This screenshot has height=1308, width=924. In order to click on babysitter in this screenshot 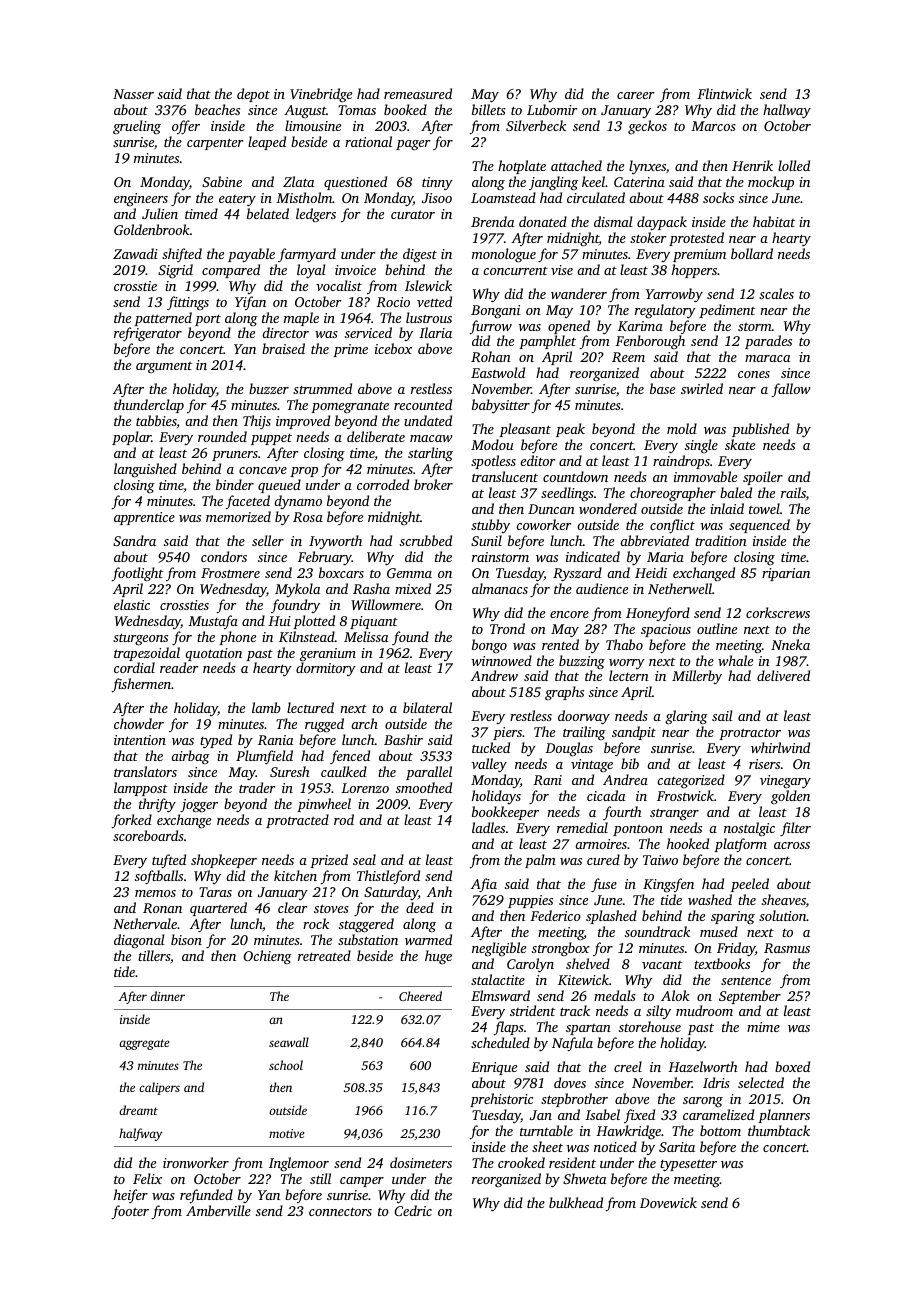, I will do `click(501, 406)`.
